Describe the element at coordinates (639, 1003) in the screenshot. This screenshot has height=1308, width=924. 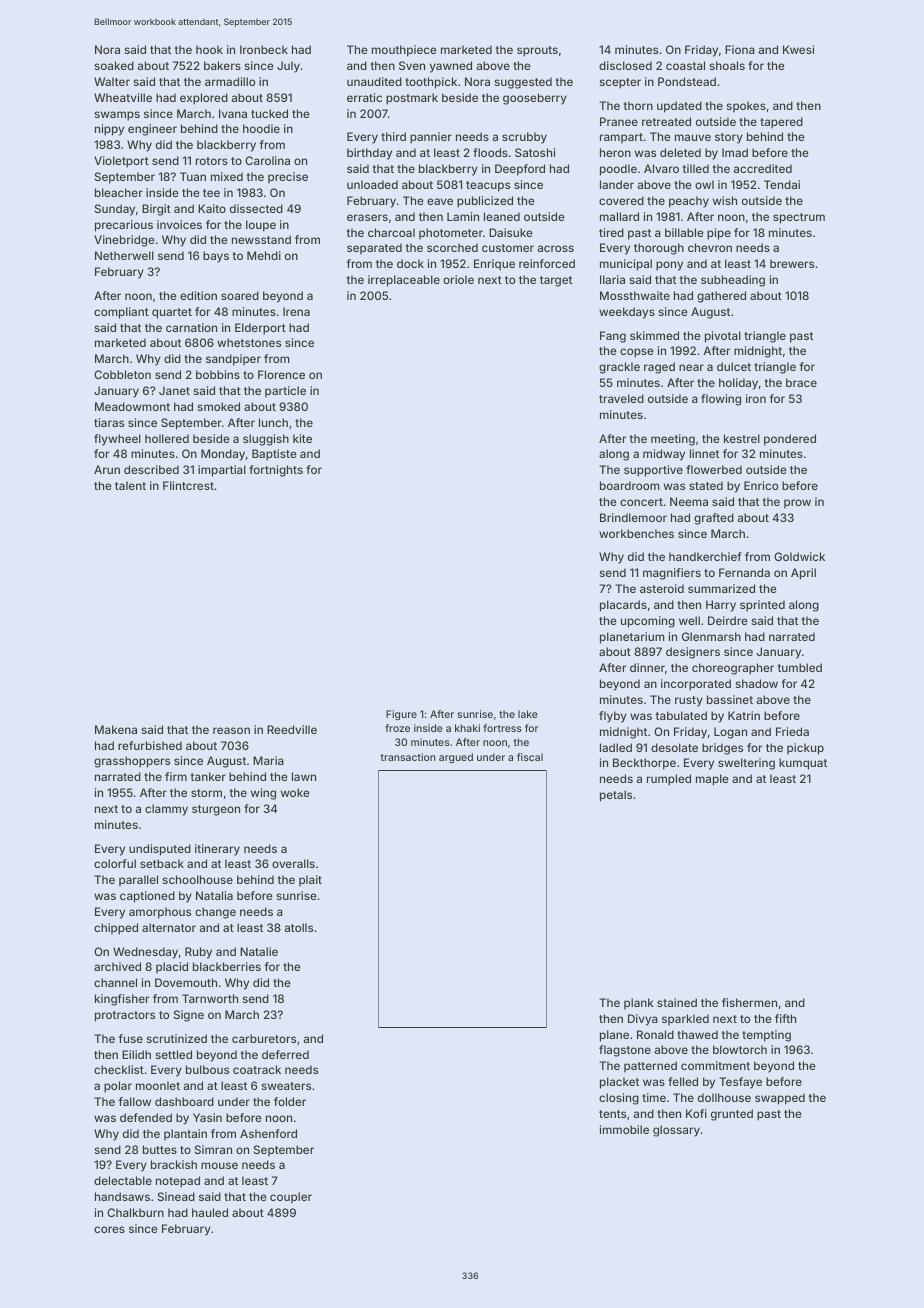
I see `plank` at that location.
